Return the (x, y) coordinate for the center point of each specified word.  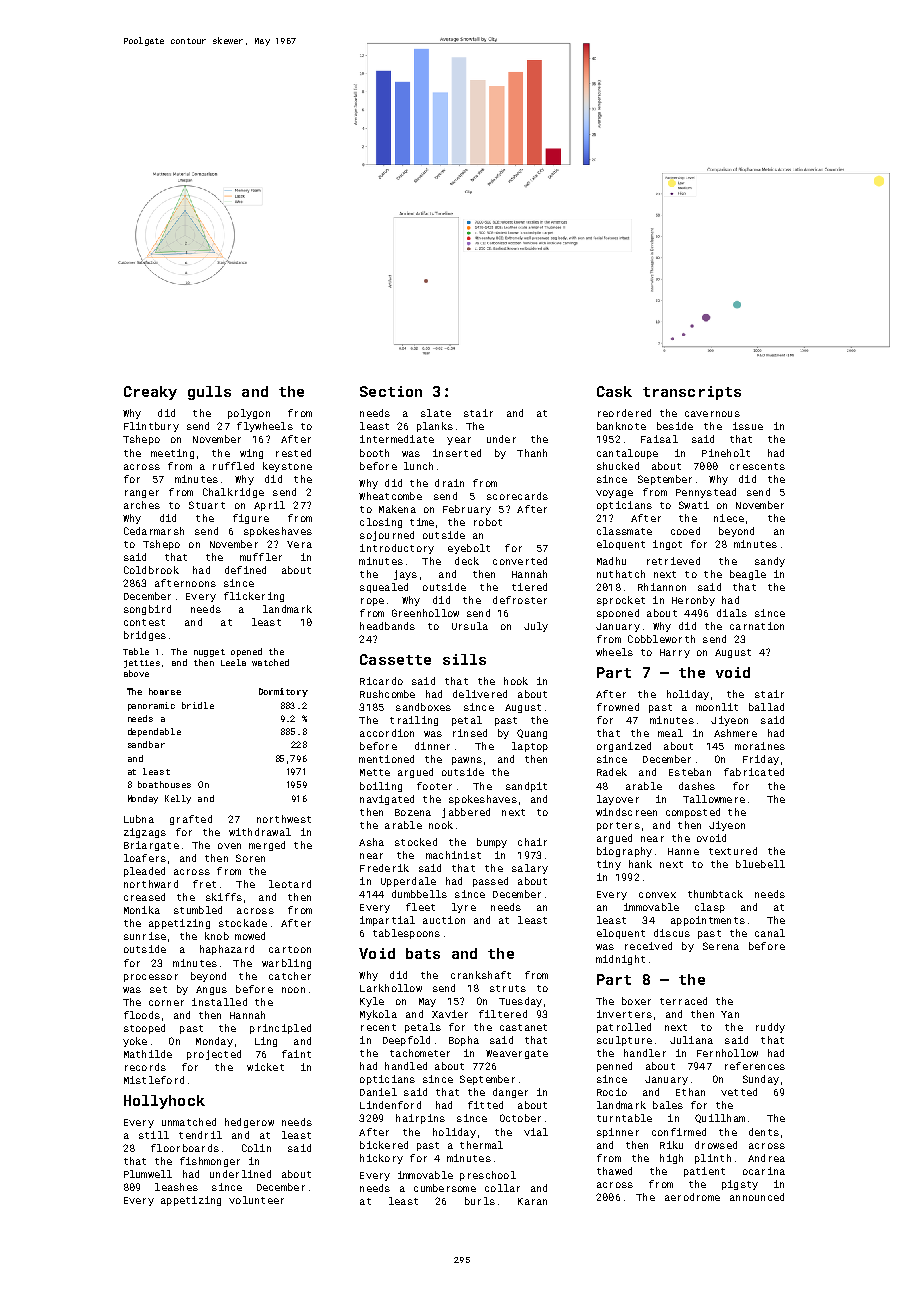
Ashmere (735, 733)
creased (144, 897)
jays (405, 575)
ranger (142, 494)
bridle (198, 705)
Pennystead (706, 493)
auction (444, 920)
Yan (730, 1014)
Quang (532, 734)
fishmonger (210, 1162)
